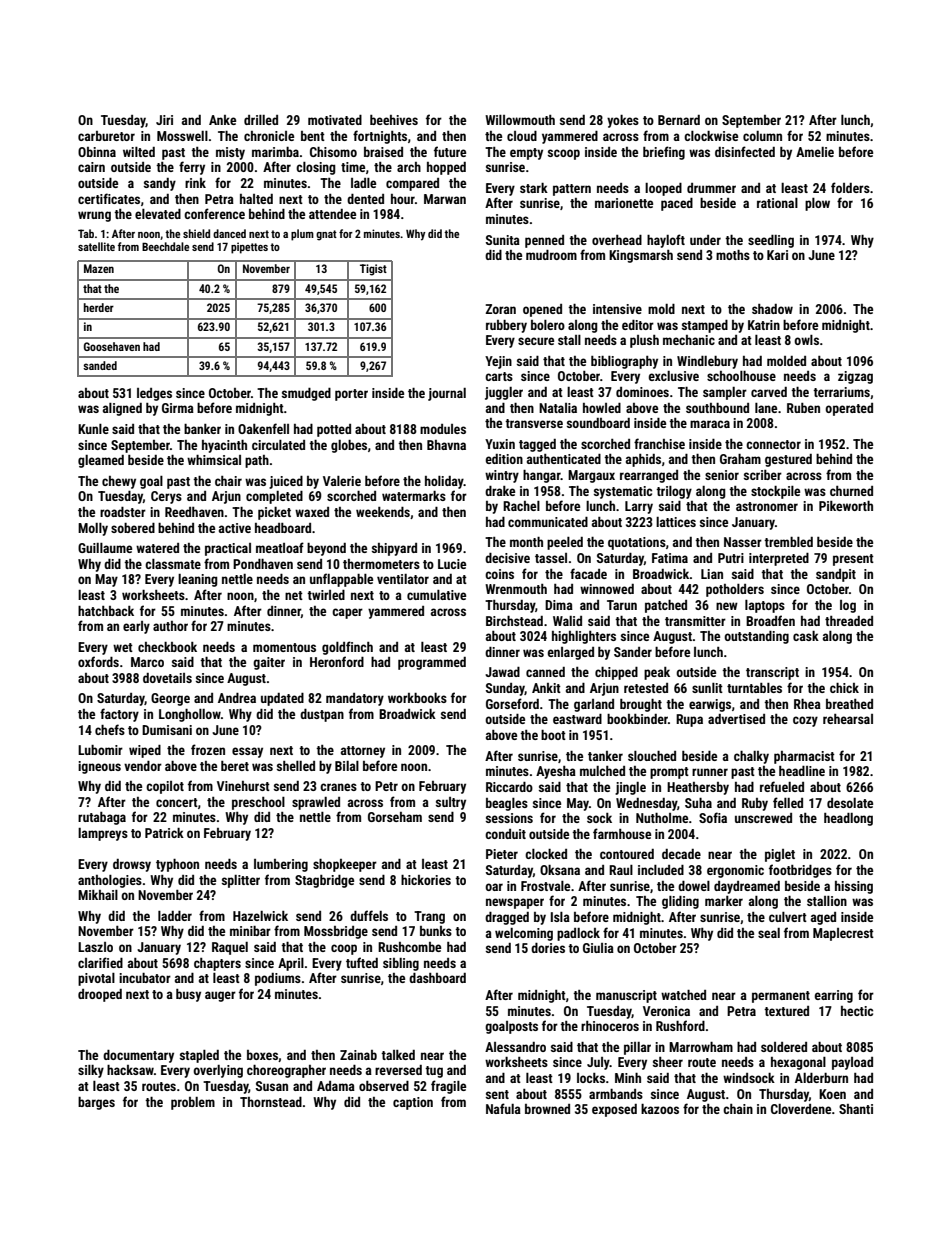 The width and height of the page is (952, 1233). I want to click on preschool, so click(258, 803).
